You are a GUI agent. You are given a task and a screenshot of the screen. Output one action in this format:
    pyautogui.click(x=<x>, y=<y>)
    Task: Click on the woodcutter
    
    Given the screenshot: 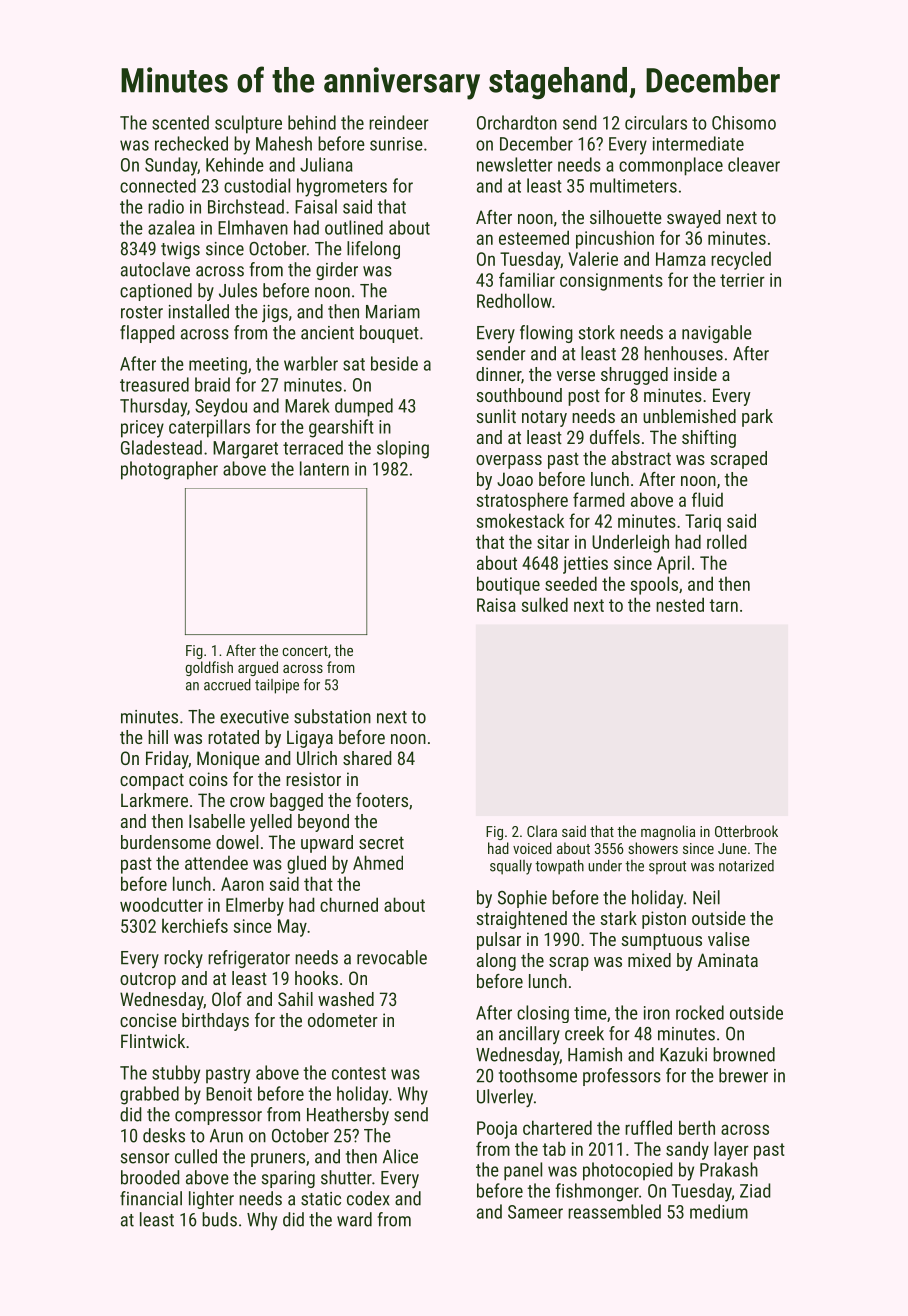 What is the action you would take?
    pyautogui.click(x=161, y=904)
